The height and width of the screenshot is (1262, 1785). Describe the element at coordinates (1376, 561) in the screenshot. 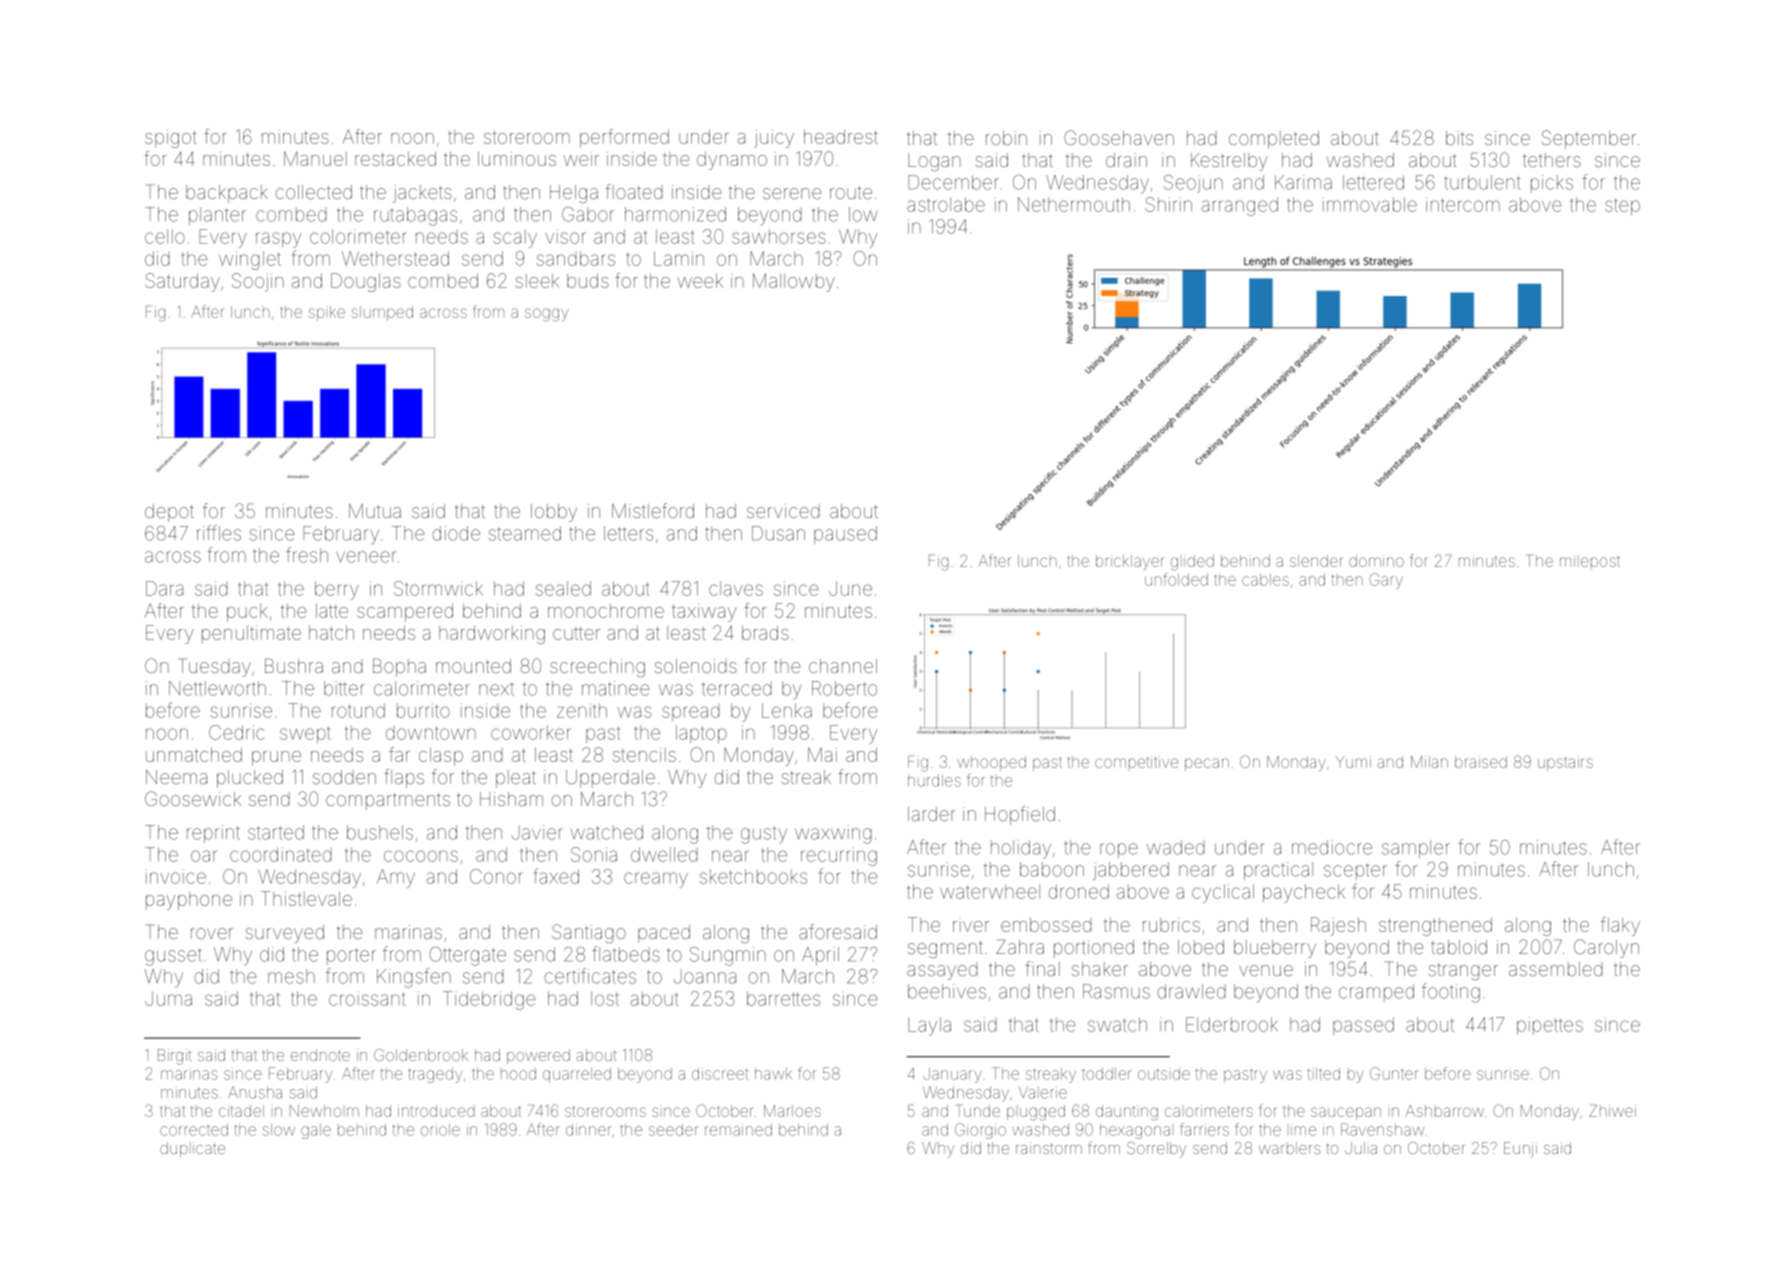

I see `domino` at that location.
